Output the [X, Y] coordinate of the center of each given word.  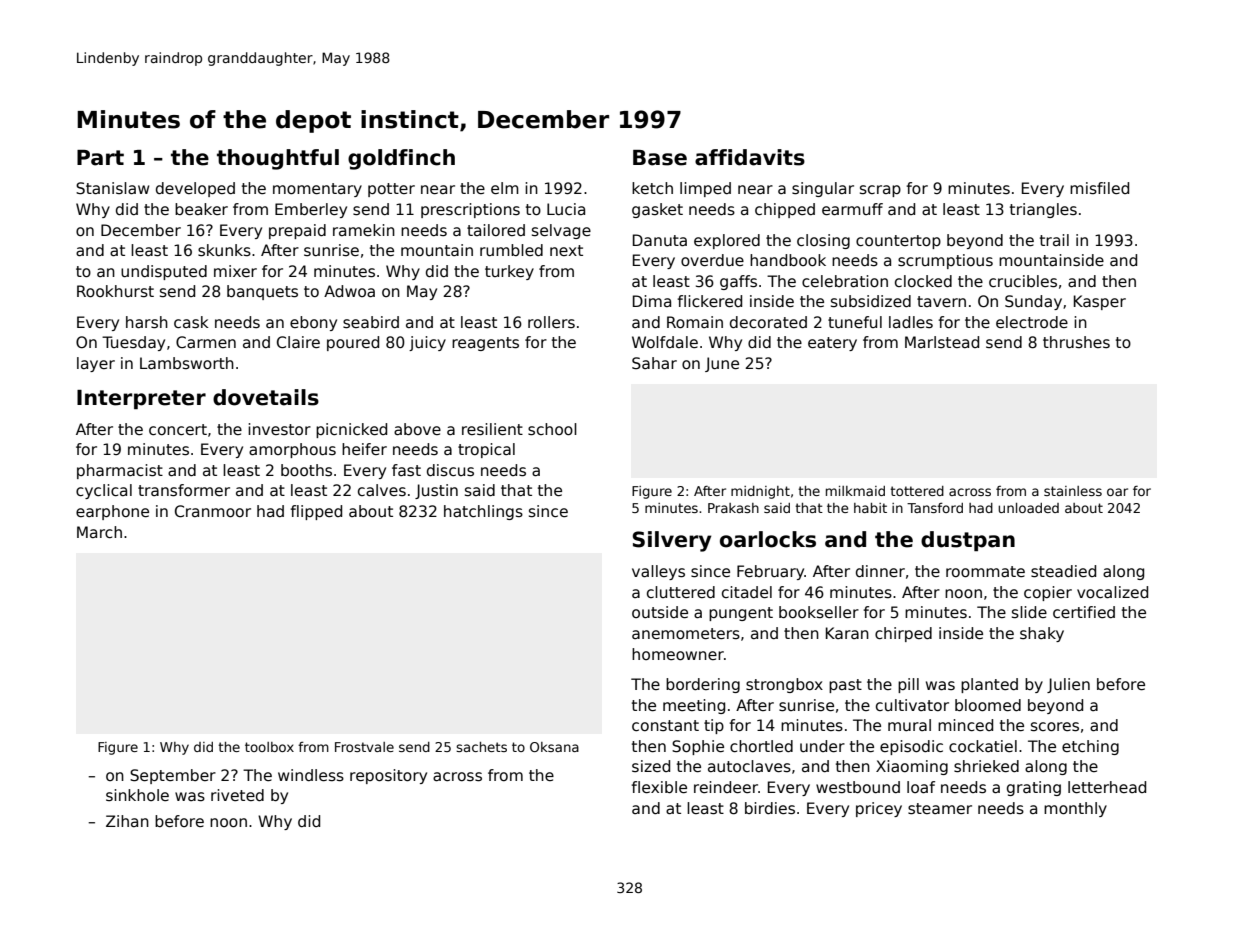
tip [714, 726]
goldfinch [401, 159]
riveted [237, 795]
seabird [371, 322]
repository [388, 776]
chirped [903, 634]
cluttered [681, 592]
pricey [879, 809]
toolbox [269, 747]
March [99, 532]
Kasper [1100, 302]
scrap [880, 191]
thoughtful [278, 159]
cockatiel [983, 746]
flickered [709, 301]
